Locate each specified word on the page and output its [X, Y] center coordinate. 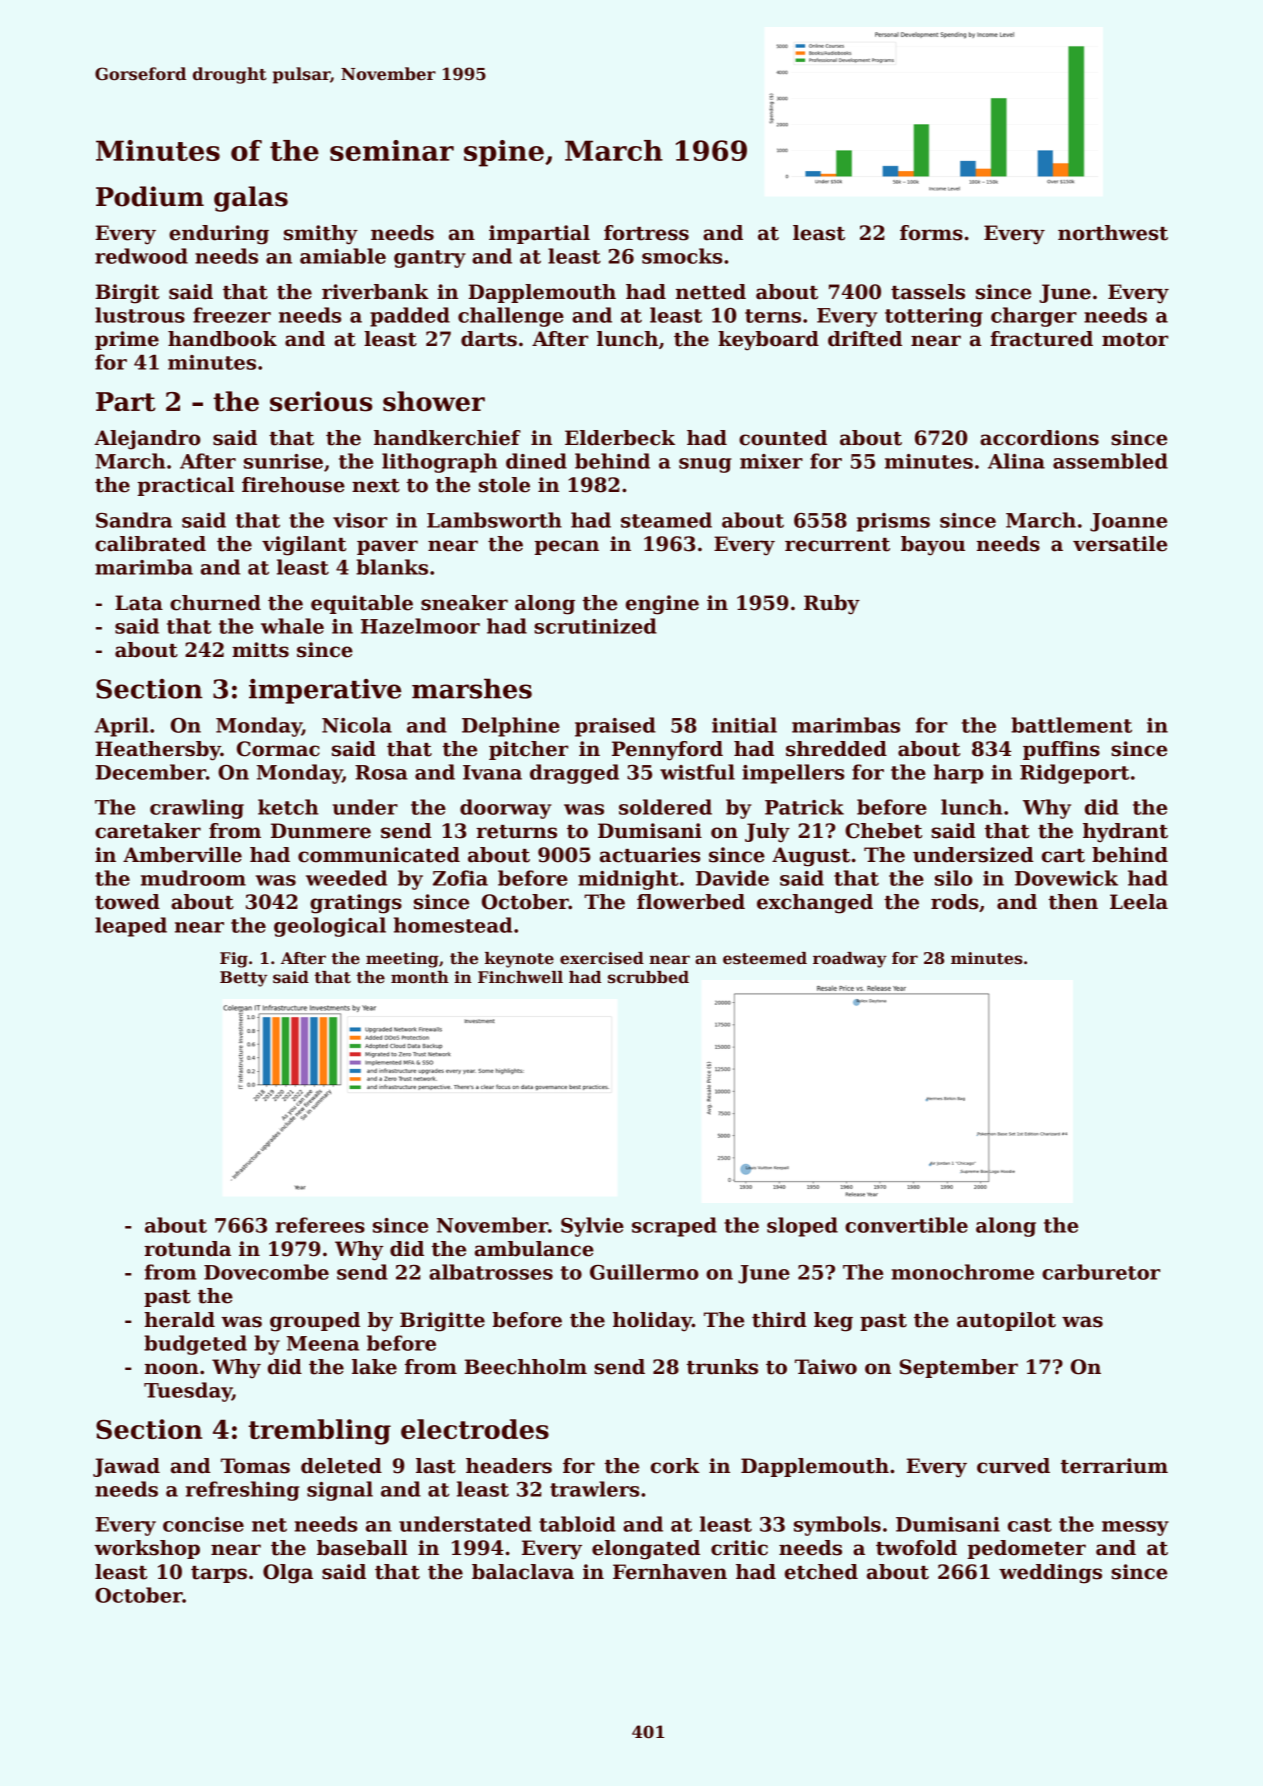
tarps [219, 1574]
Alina [1016, 461]
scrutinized [595, 626]
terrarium [1114, 1466]
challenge [511, 317]
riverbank [375, 292]
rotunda [187, 1249]
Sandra [134, 520]
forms [931, 233]
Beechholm [525, 1367]
